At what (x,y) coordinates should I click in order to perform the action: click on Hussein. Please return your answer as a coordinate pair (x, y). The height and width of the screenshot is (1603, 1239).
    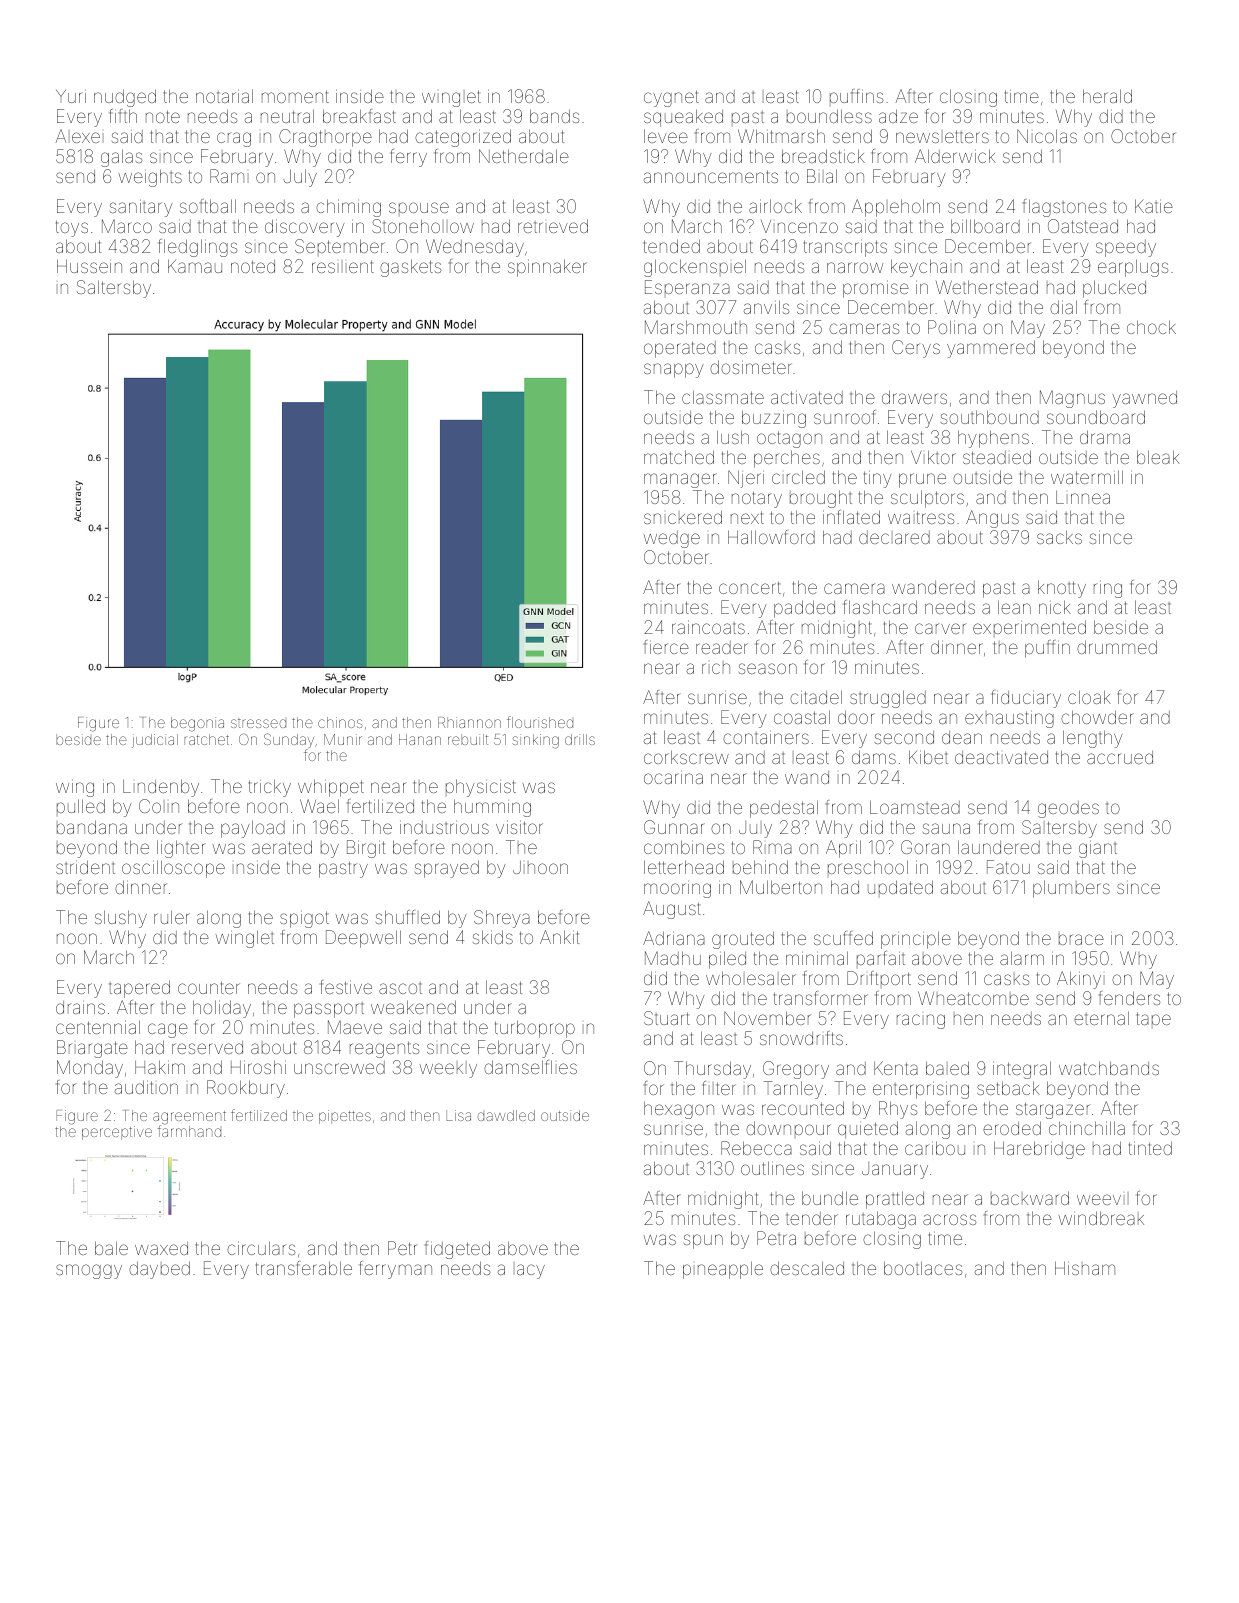
    Looking at the image, I should click on (89, 266).
